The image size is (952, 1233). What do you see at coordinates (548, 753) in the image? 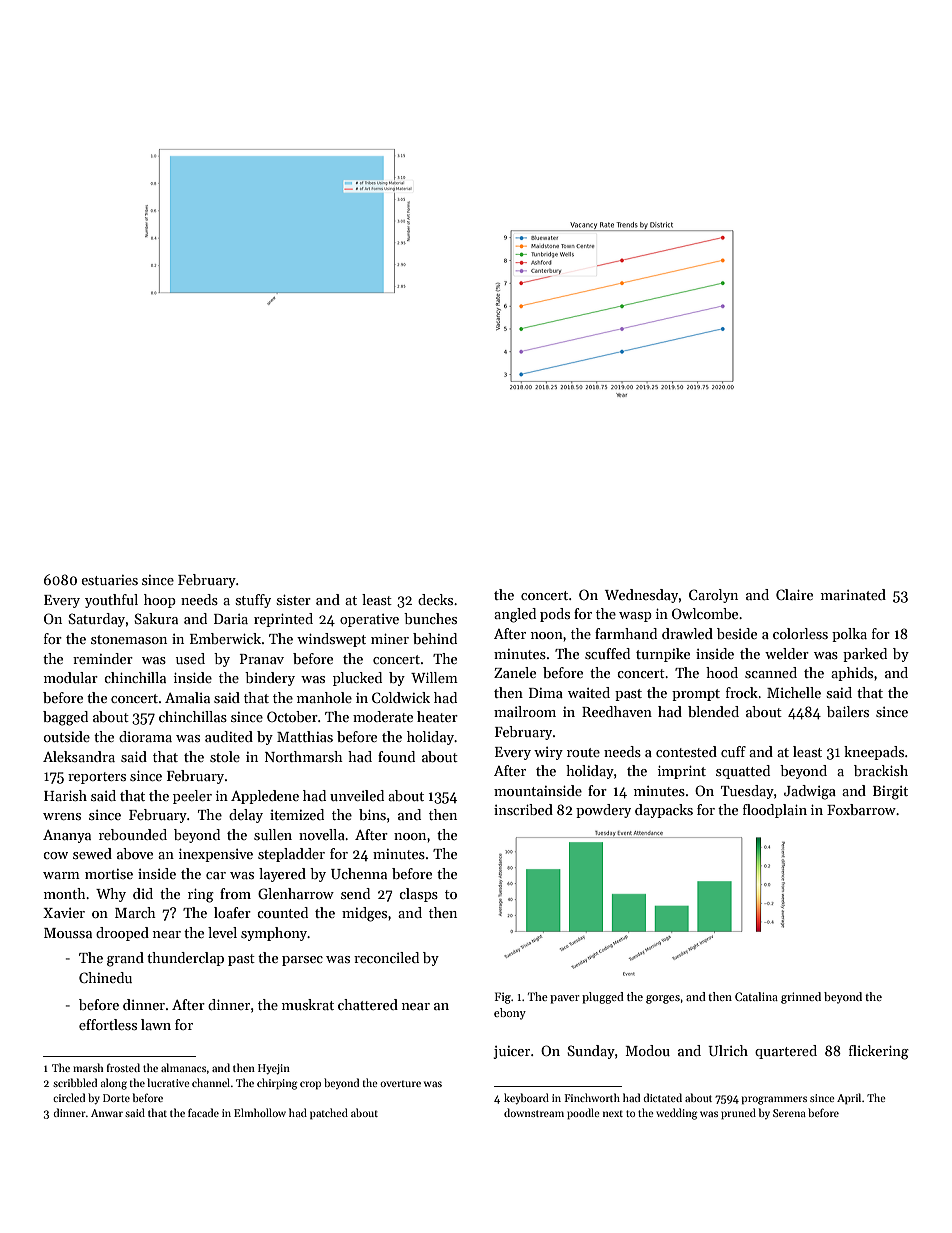
I see `wiry` at bounding box center [548, 753].
